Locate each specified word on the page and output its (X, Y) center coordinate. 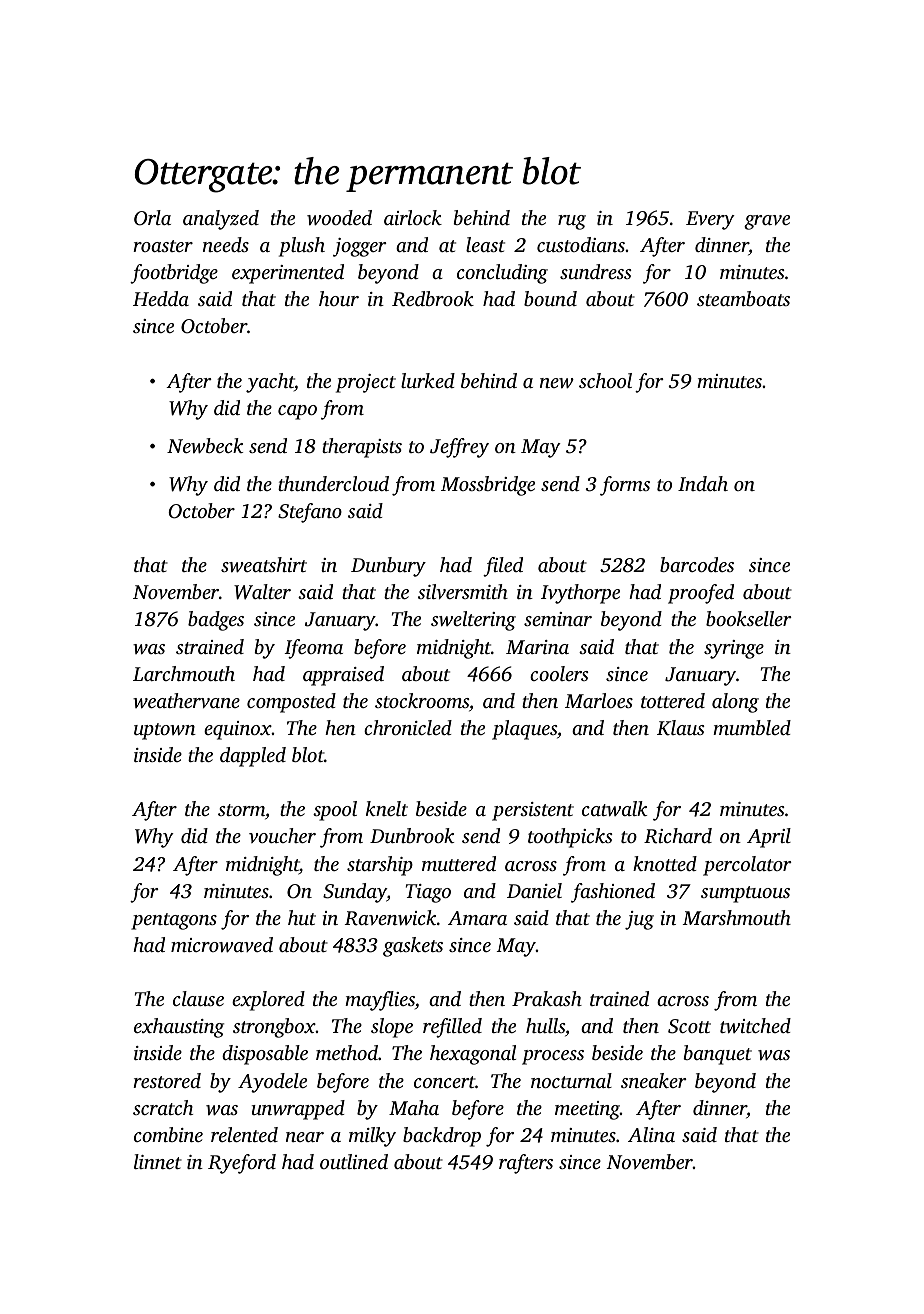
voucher (282, 835)
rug (572, 222)
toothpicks (570, 838)
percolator (747, 866)
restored (167, 1080)
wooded (339, 217)
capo (297, 412)
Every (710, 220)
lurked (428, 380)
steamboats (743, 298)
